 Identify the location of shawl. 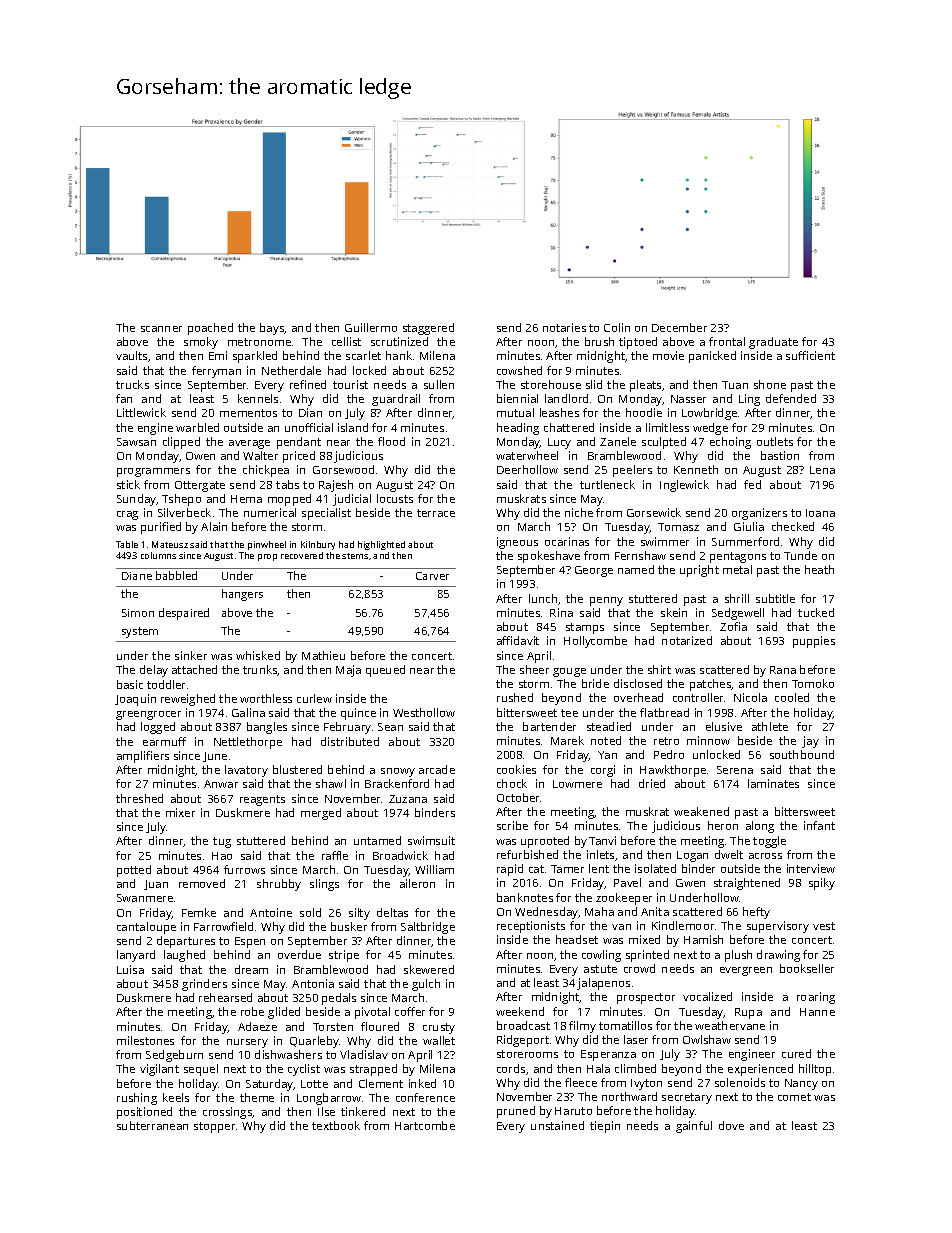
(331, 783).
